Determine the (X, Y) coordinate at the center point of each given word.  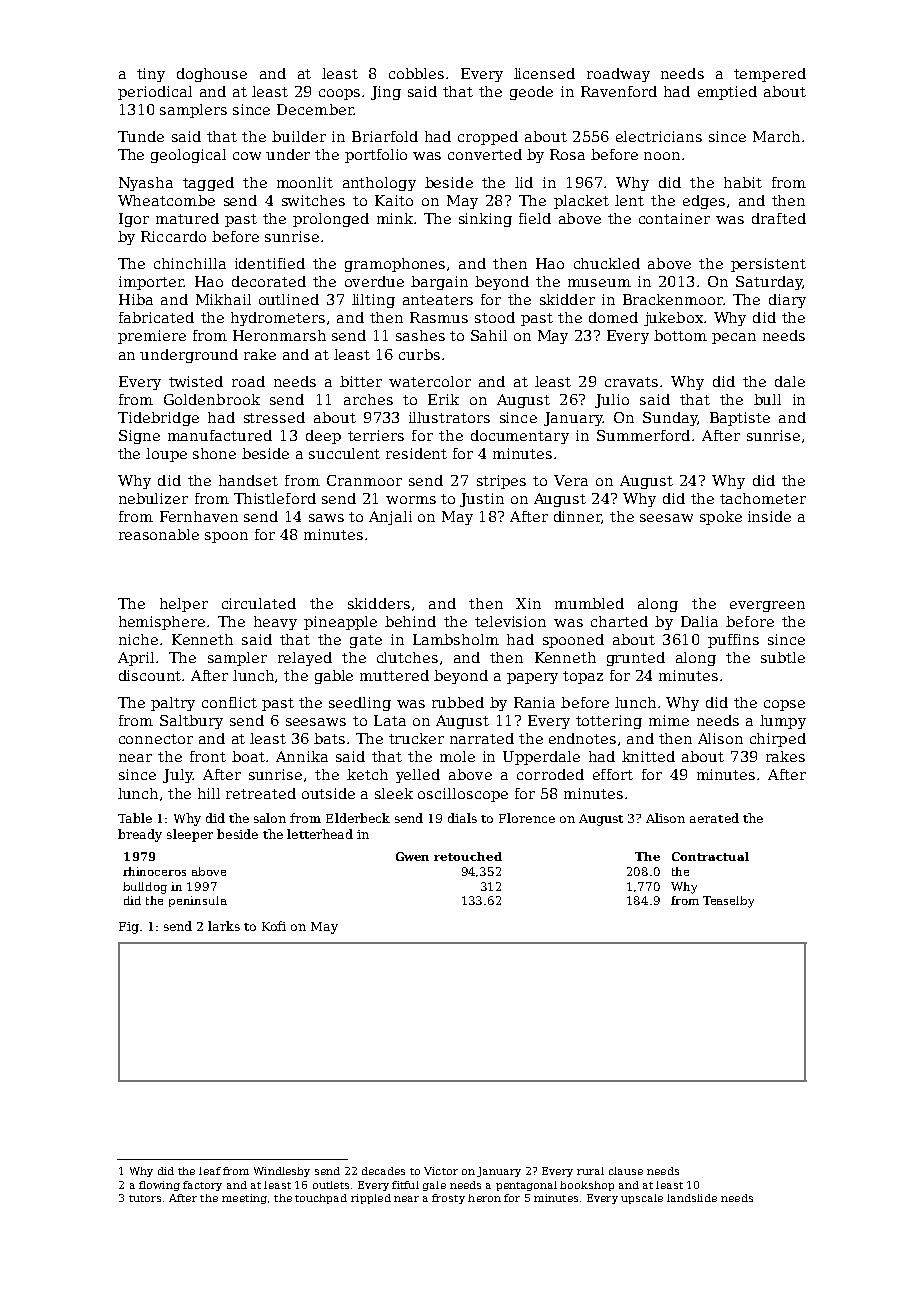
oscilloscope (463, 795)
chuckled (607, 263)
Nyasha (146, 184)
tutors (145, 1198)
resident (416, 453)
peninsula (198, 901)
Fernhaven (199, 516)
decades (383, 1171)
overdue (374, 281)
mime (669, 720)
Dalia (699, 621)
